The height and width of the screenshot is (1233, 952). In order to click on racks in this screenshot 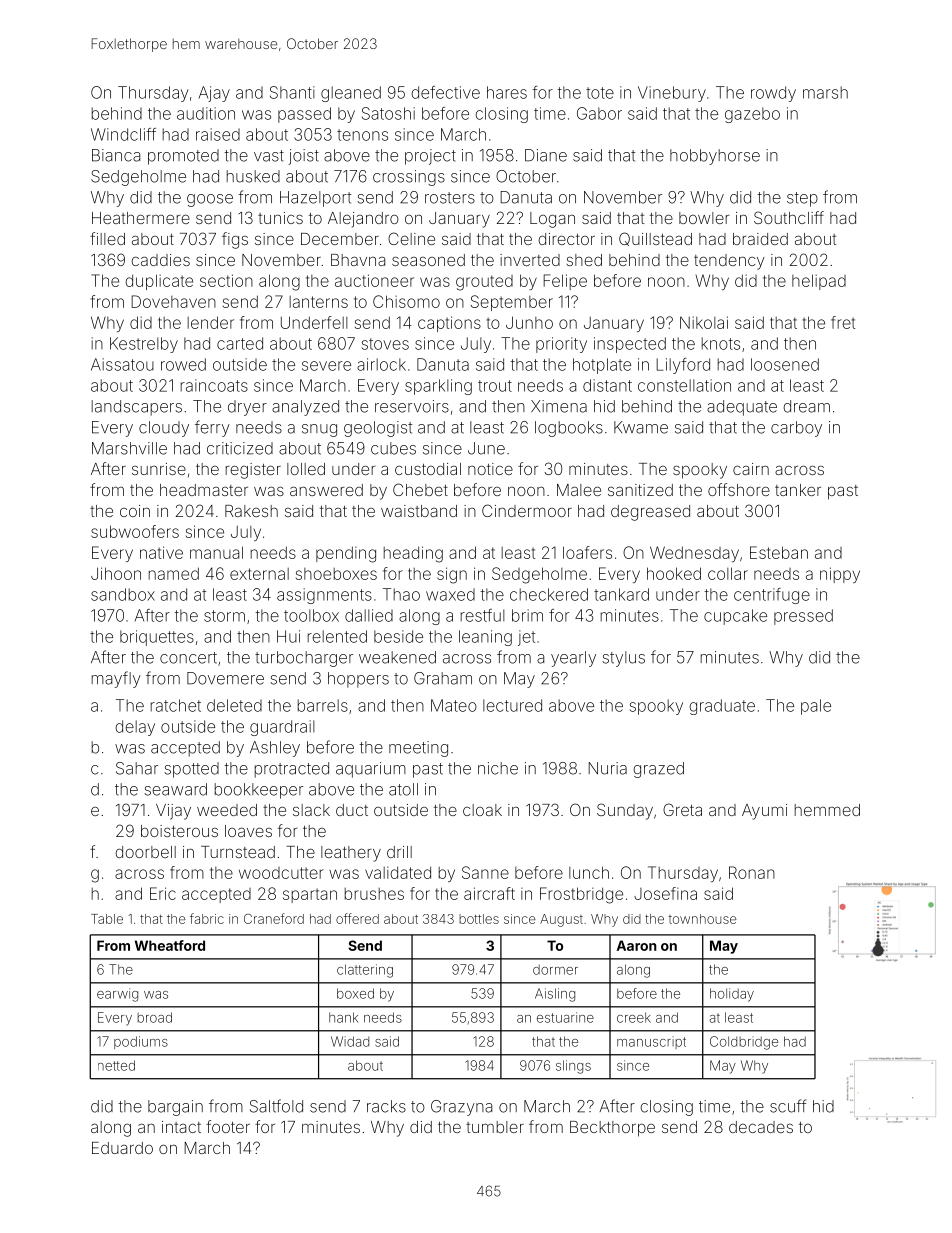, I will do `click(386, 1106)`.
